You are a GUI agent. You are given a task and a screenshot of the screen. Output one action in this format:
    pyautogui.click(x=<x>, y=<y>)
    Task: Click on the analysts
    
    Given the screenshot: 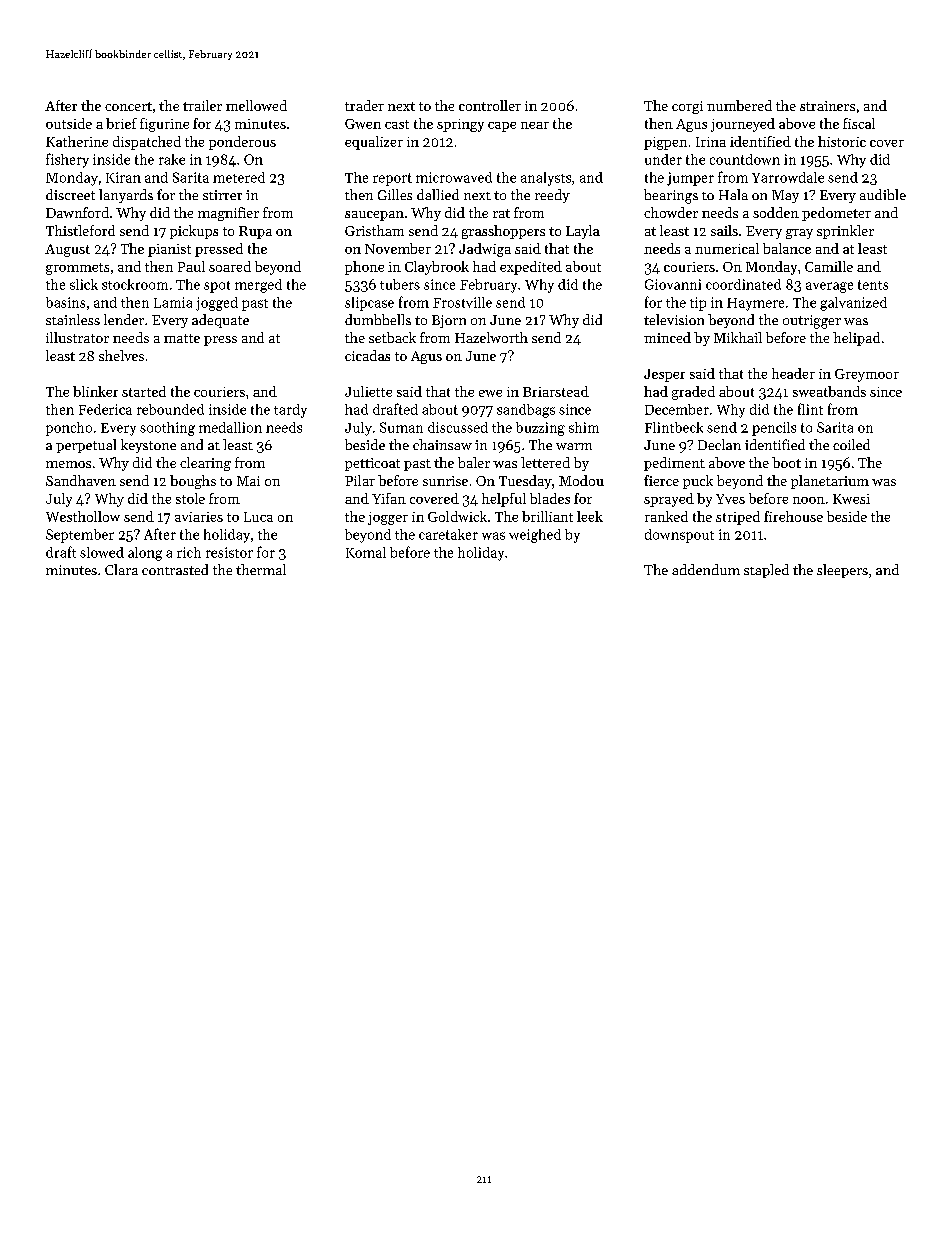 What is the action you would take?
    pyautogui.click(x=546, y=179)
